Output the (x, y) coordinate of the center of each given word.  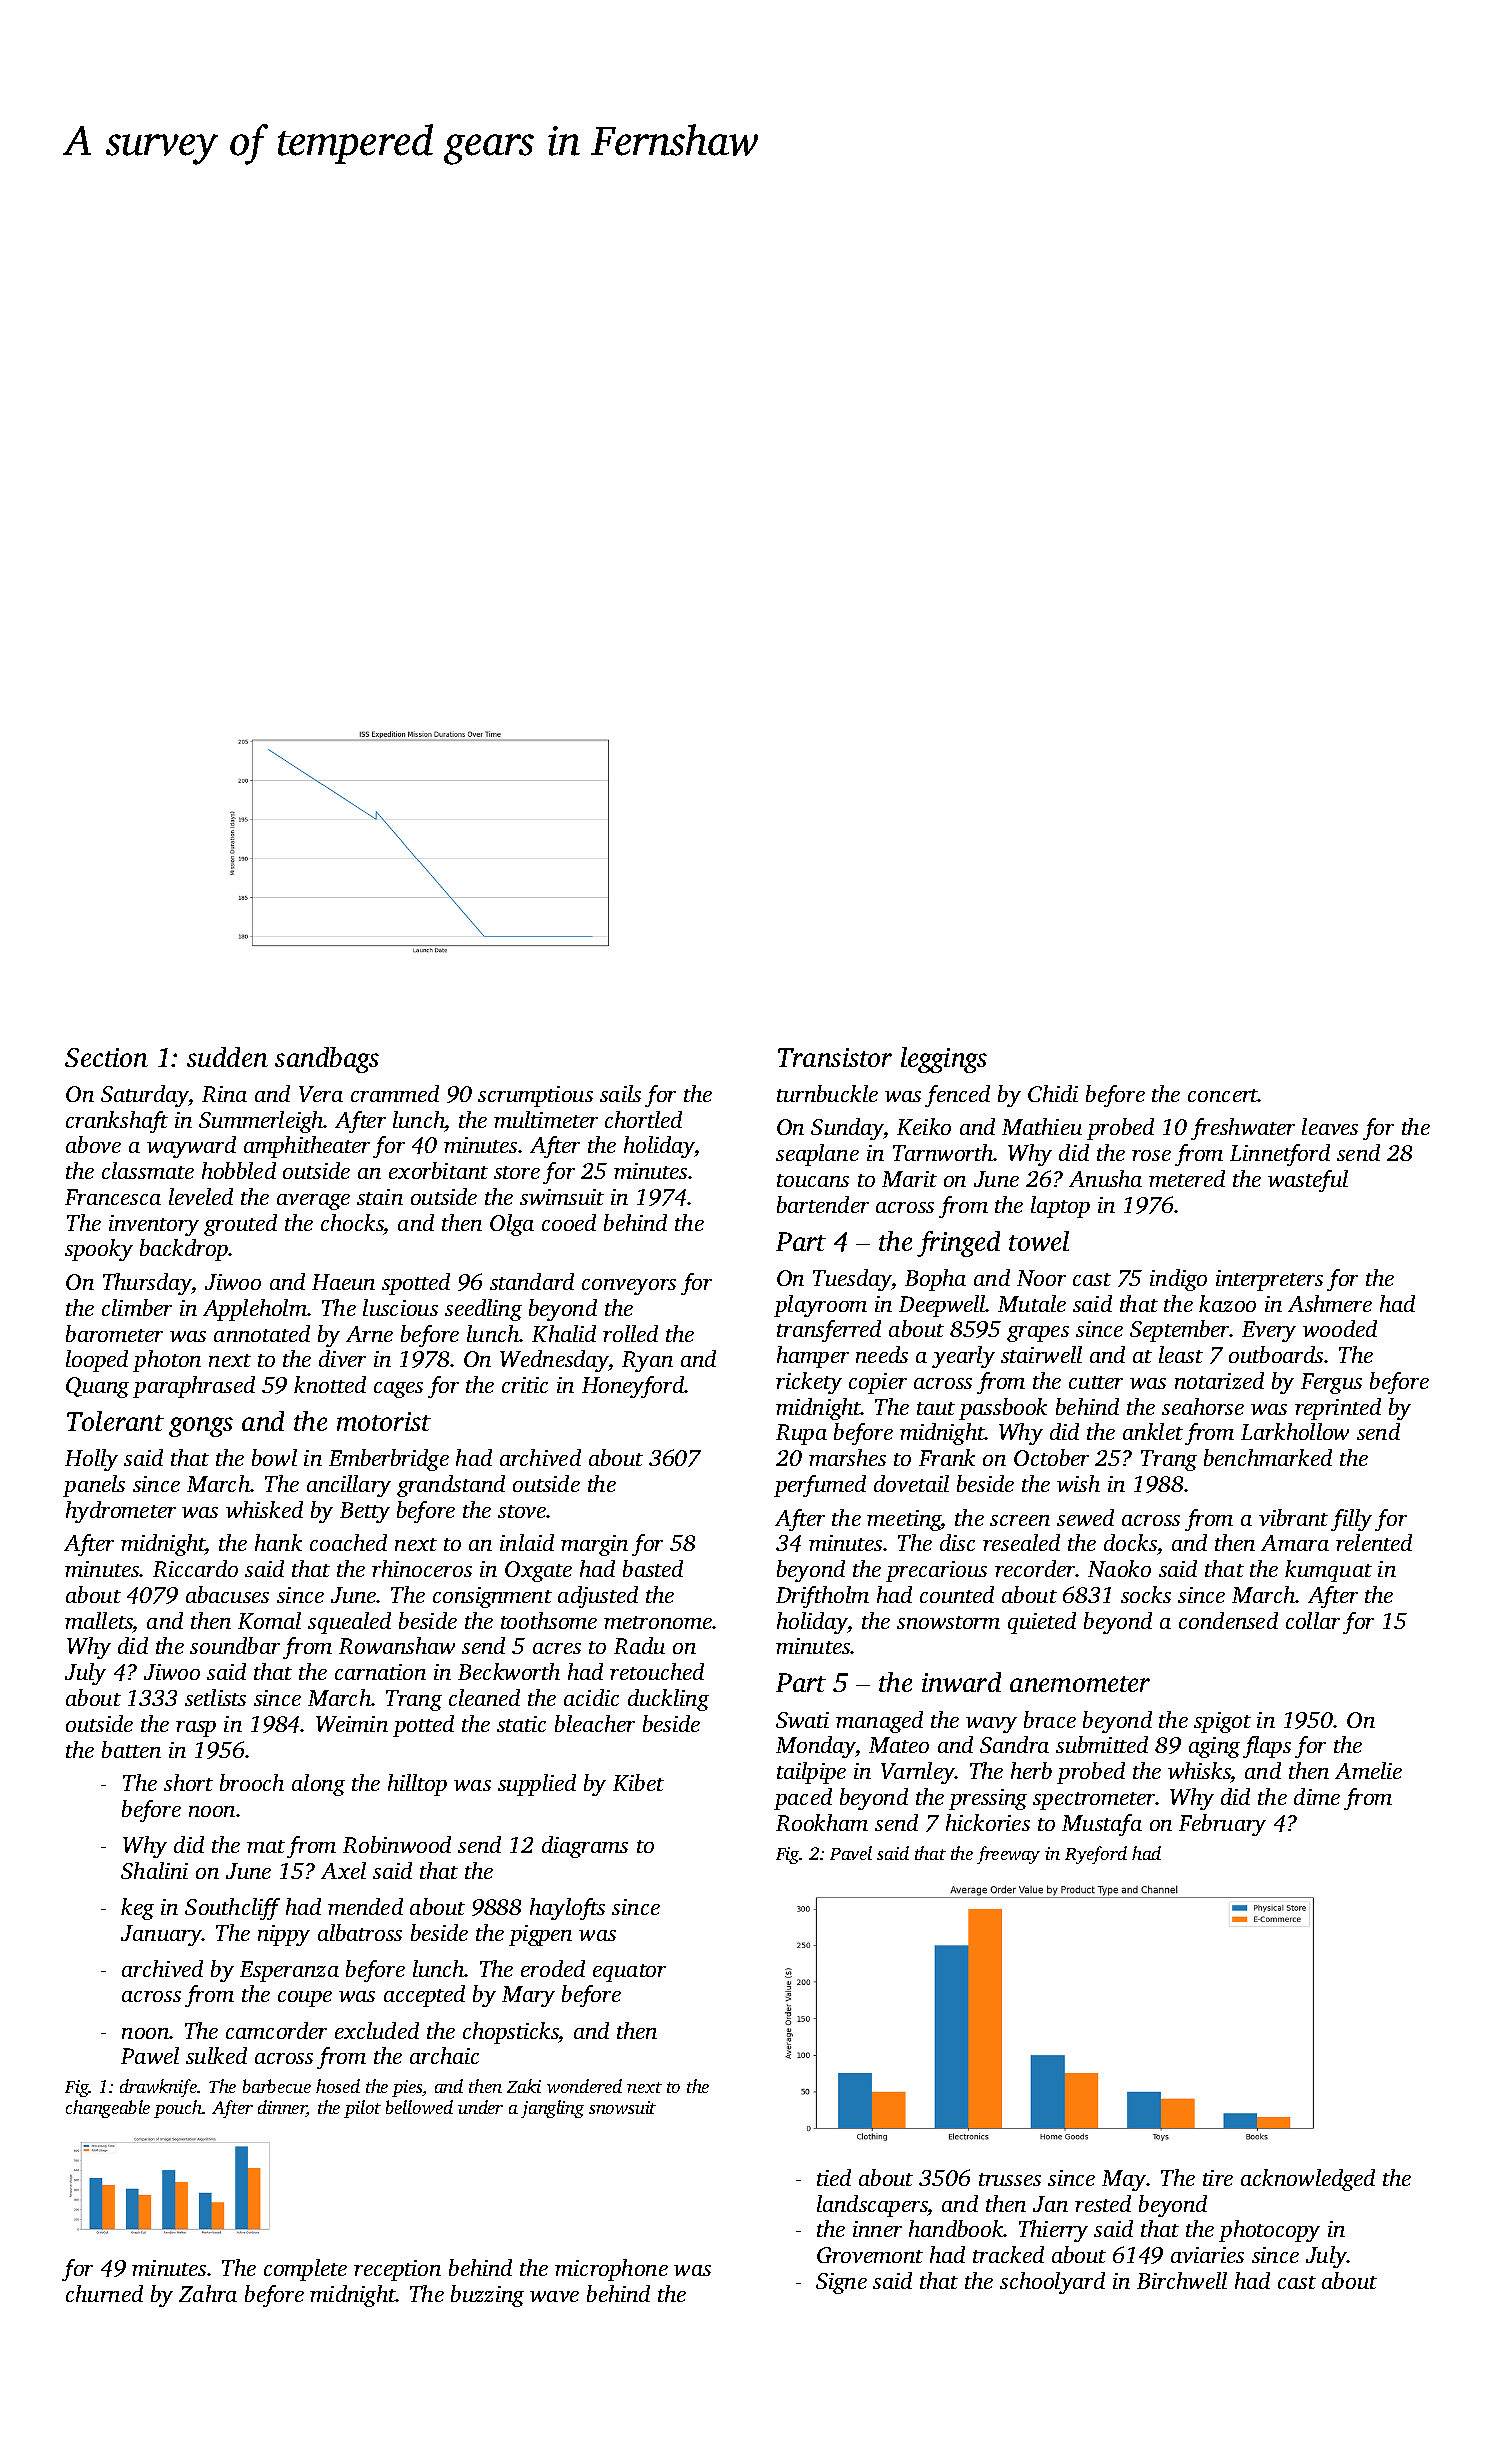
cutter (1096, 1382)
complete (305, 2270)
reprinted (1338, 1409)
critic (525, 1385)
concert (1223, 1095)
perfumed (820, 1486)
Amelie (1368, 1770)
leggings (944, 1060)
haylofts (567, 1909)
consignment (492, 1597)
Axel (343, 1870)
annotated (262, 1333)
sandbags (327, 1060)
